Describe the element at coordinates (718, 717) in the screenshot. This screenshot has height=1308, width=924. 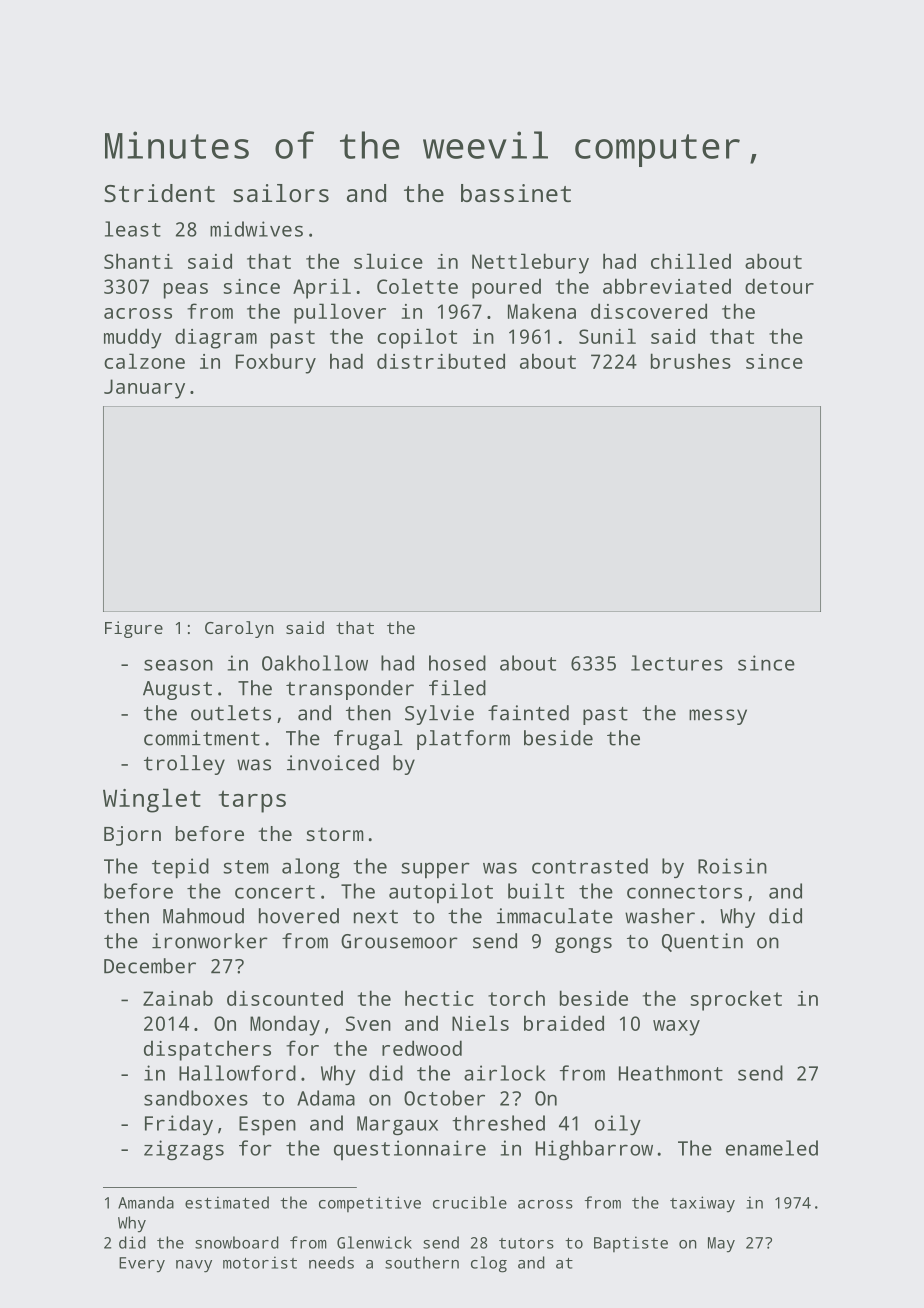
I see `messy` at that location.
